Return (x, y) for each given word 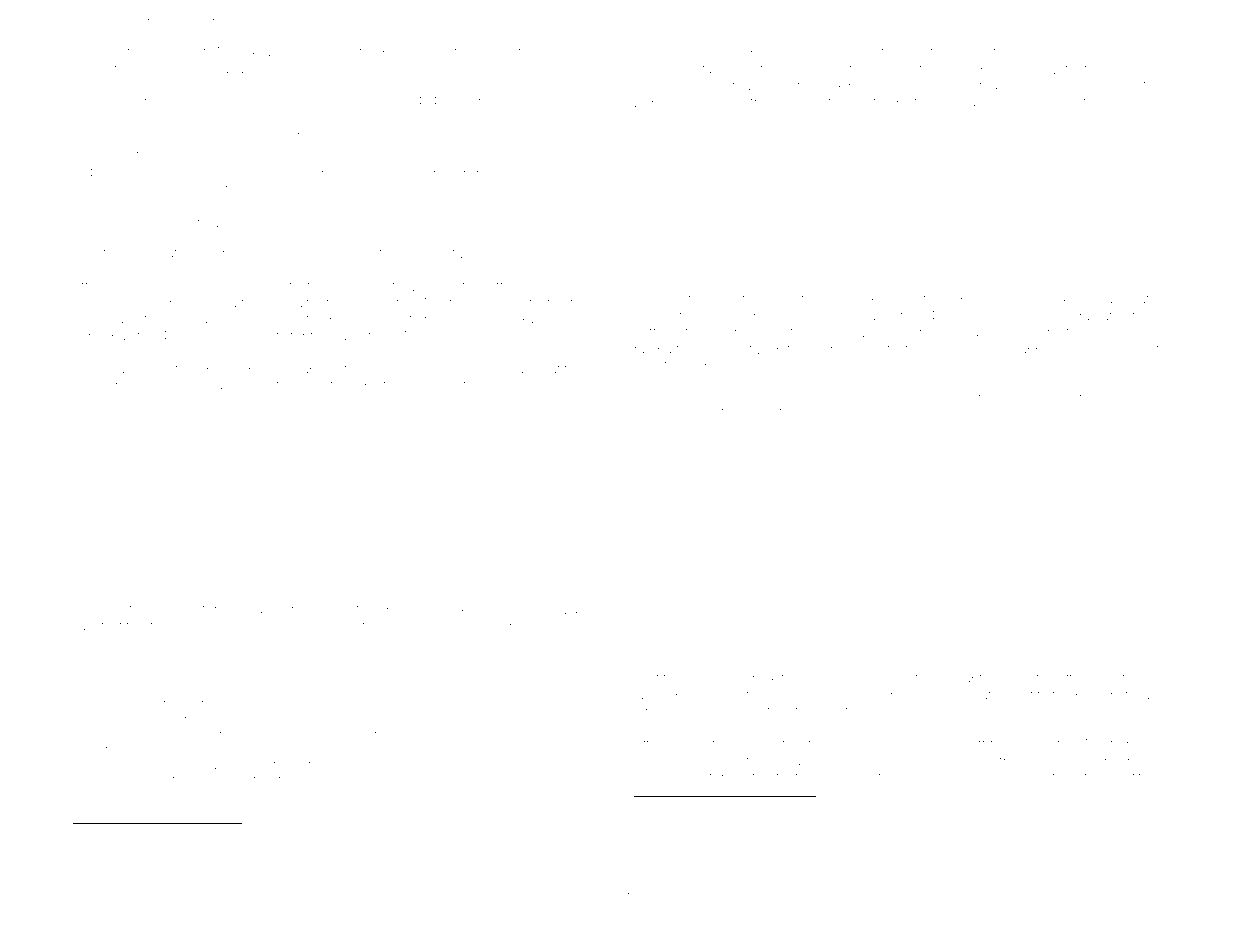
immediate (170, 70)
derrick (757, 678)
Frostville (801, 299)
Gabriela (829, 349)
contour (95, 386)
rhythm (243, 255)
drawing (714, 837)
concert (762, 412)
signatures (477, 103)
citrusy (925, 680)
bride (295, 703)
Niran (1046, 102)
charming (127, 836)
